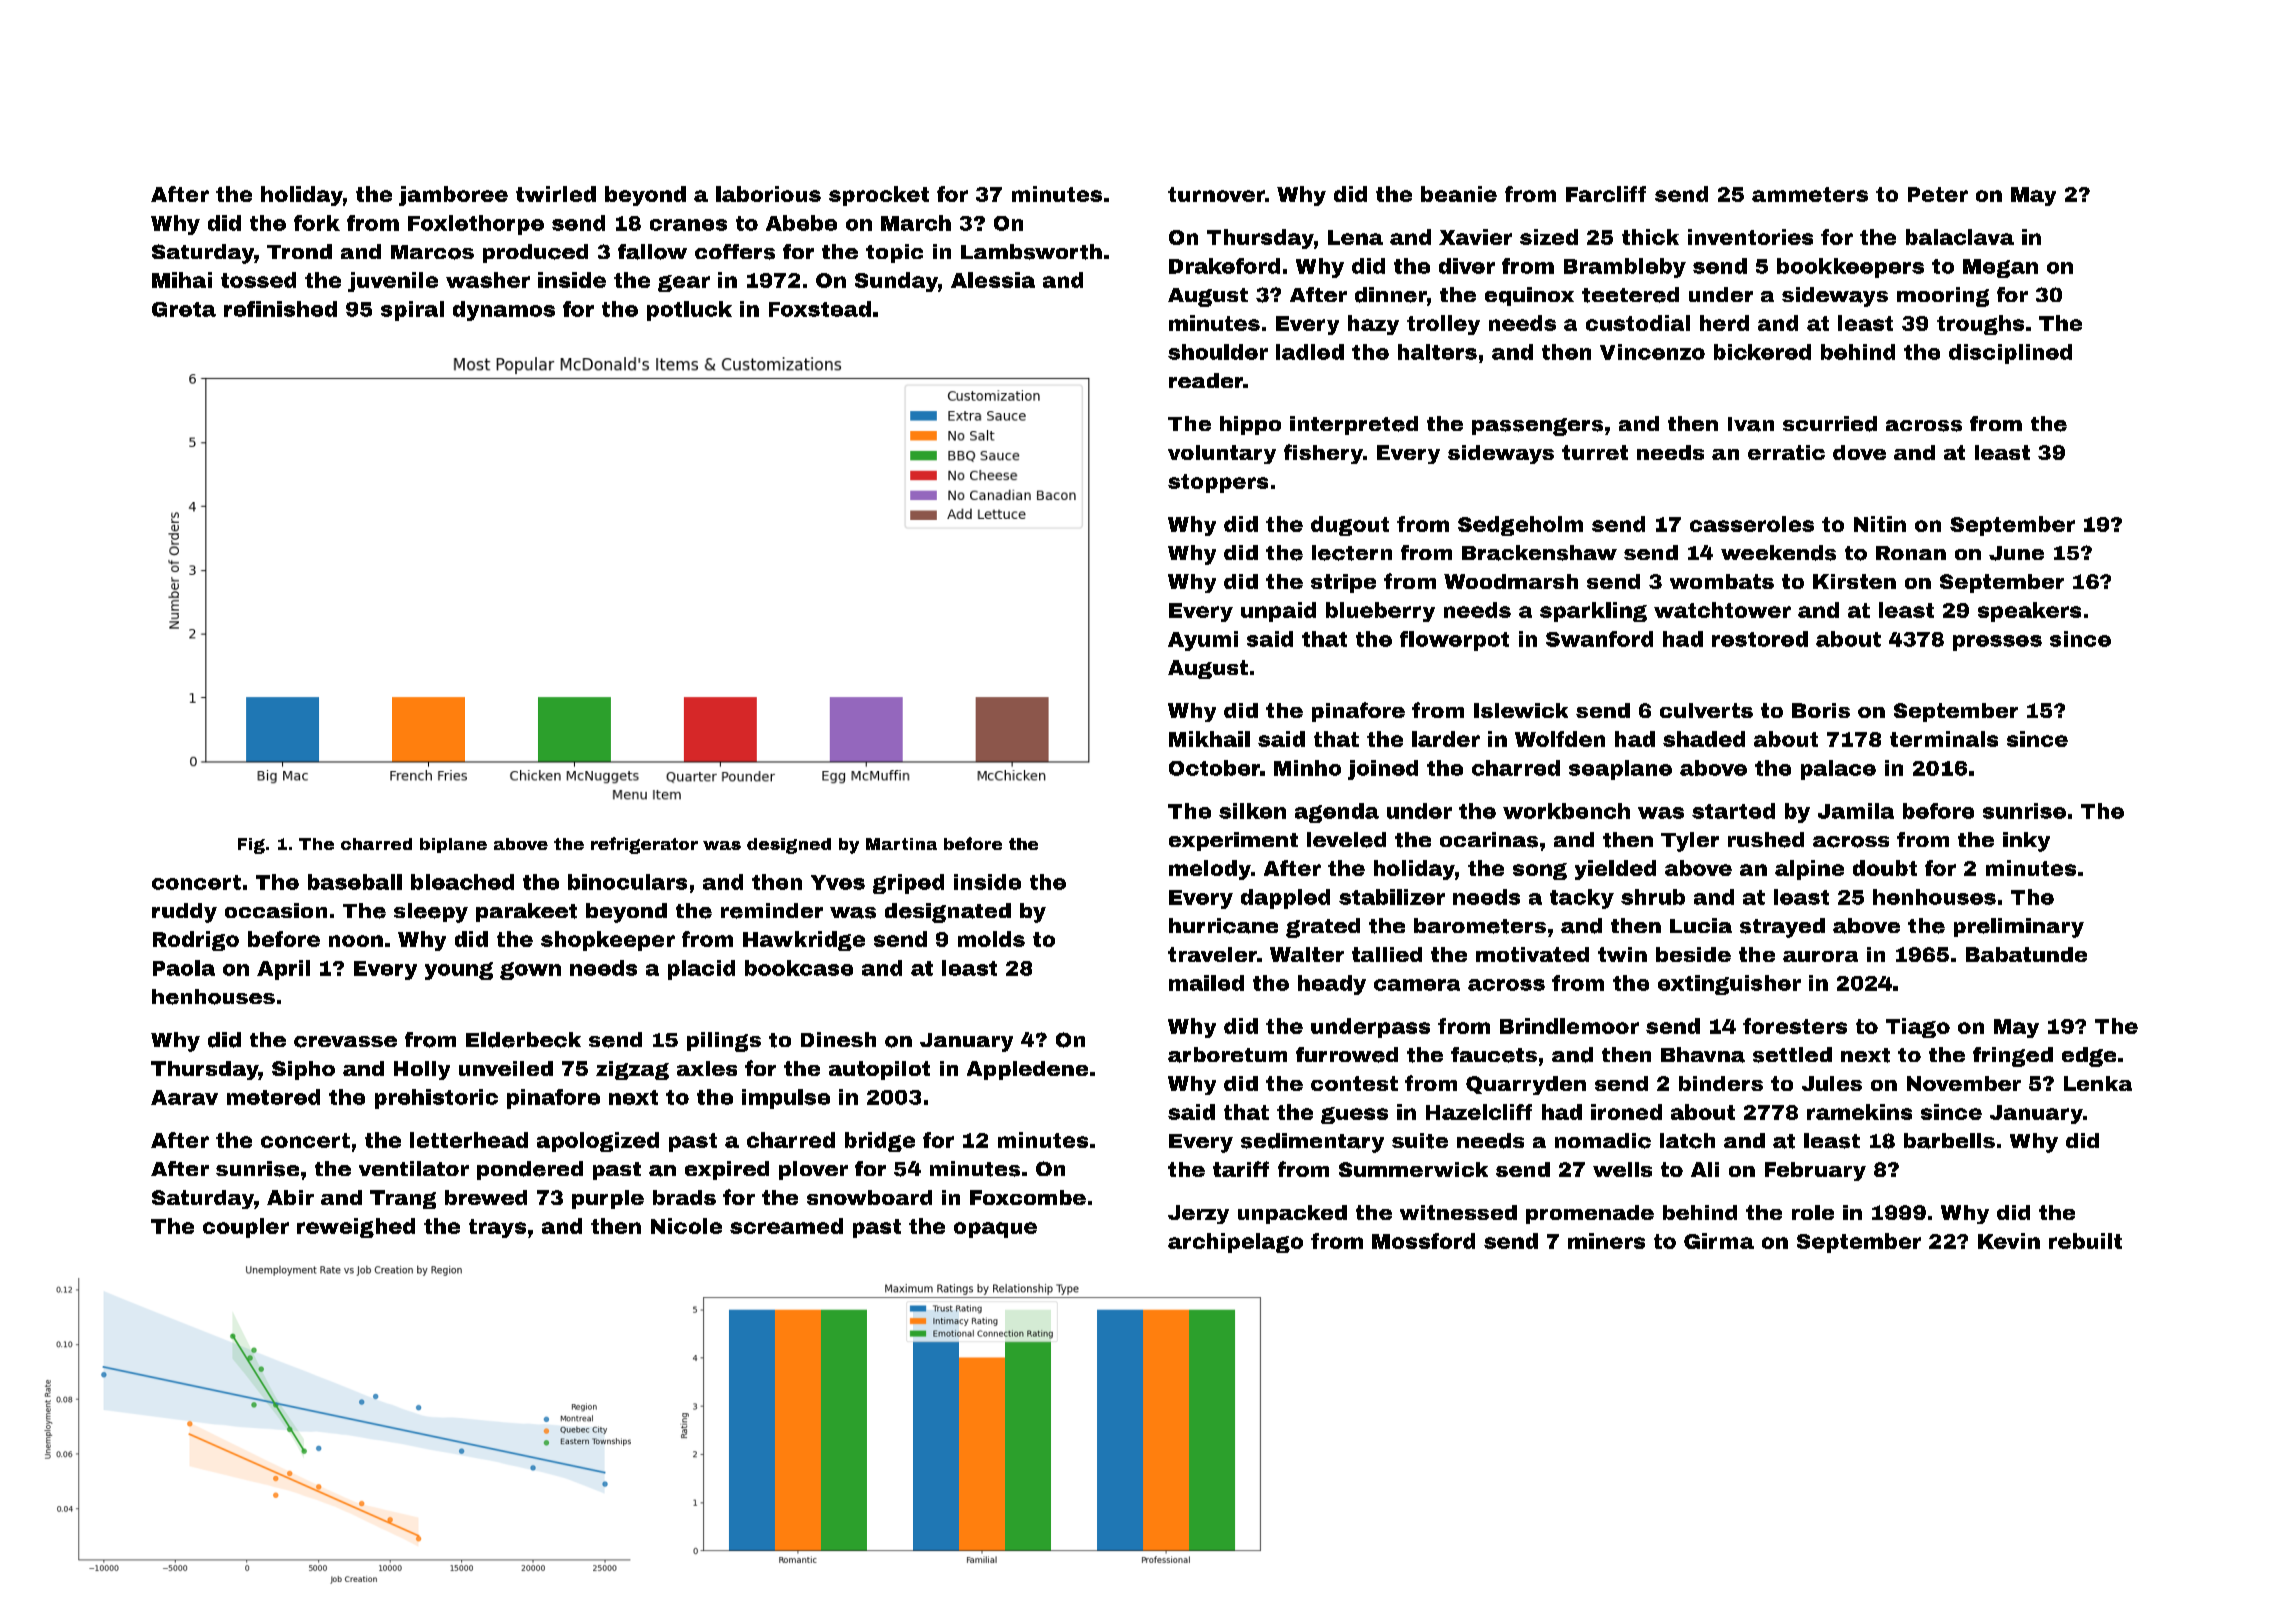 The height and width of the document is (1620, 2292). I want to click on Peter, so click(1938, 194).
